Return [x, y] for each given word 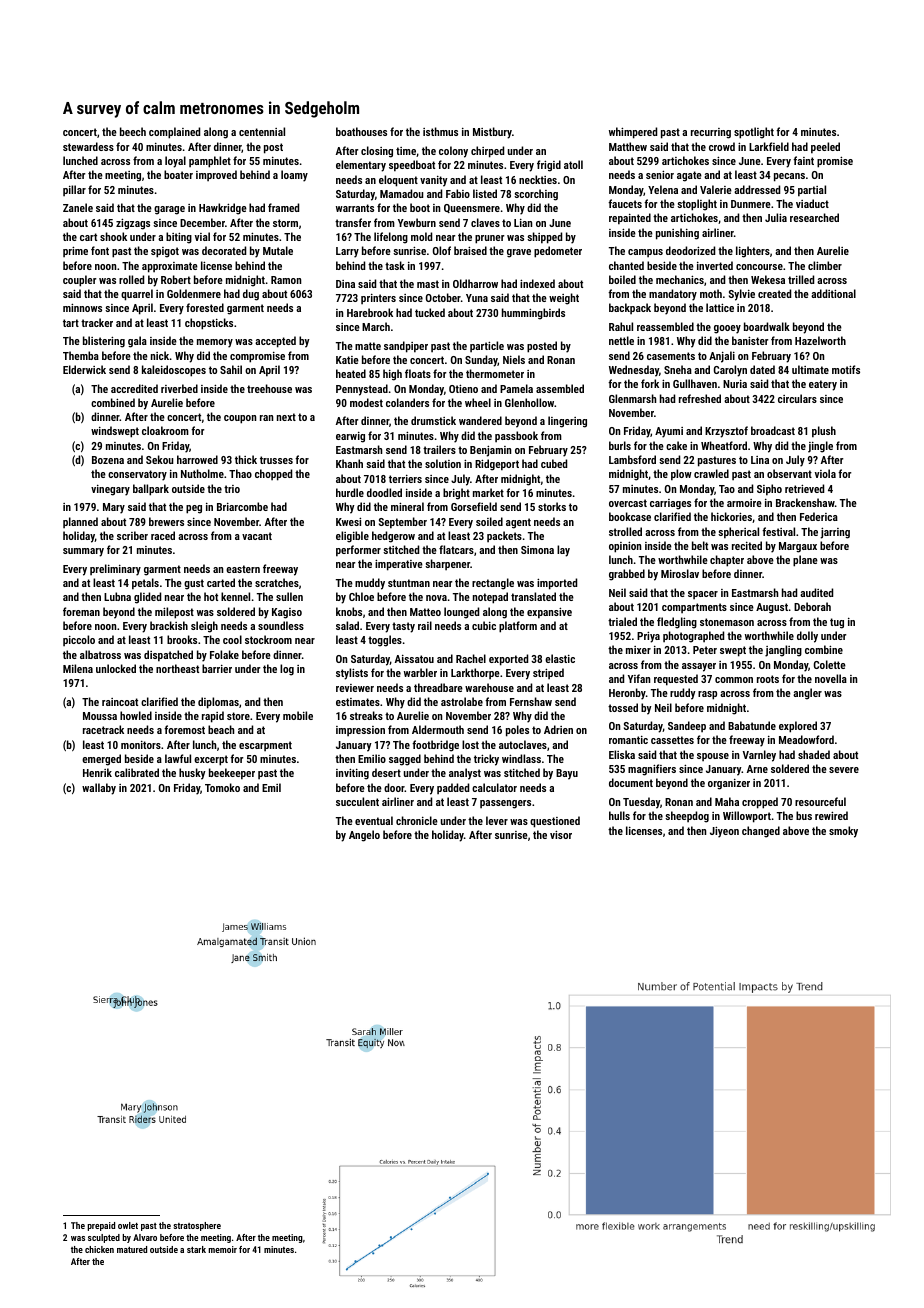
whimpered [633, 133]
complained [174, 133]
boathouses [361, 131]
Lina [760, 460]
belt [700, 545]
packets [504, 536]
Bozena [108, 460]
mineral [407, 506]
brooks [182, 639]
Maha [727, 801]
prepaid [101, 1226]
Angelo [364, 836]
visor [561, 834]
